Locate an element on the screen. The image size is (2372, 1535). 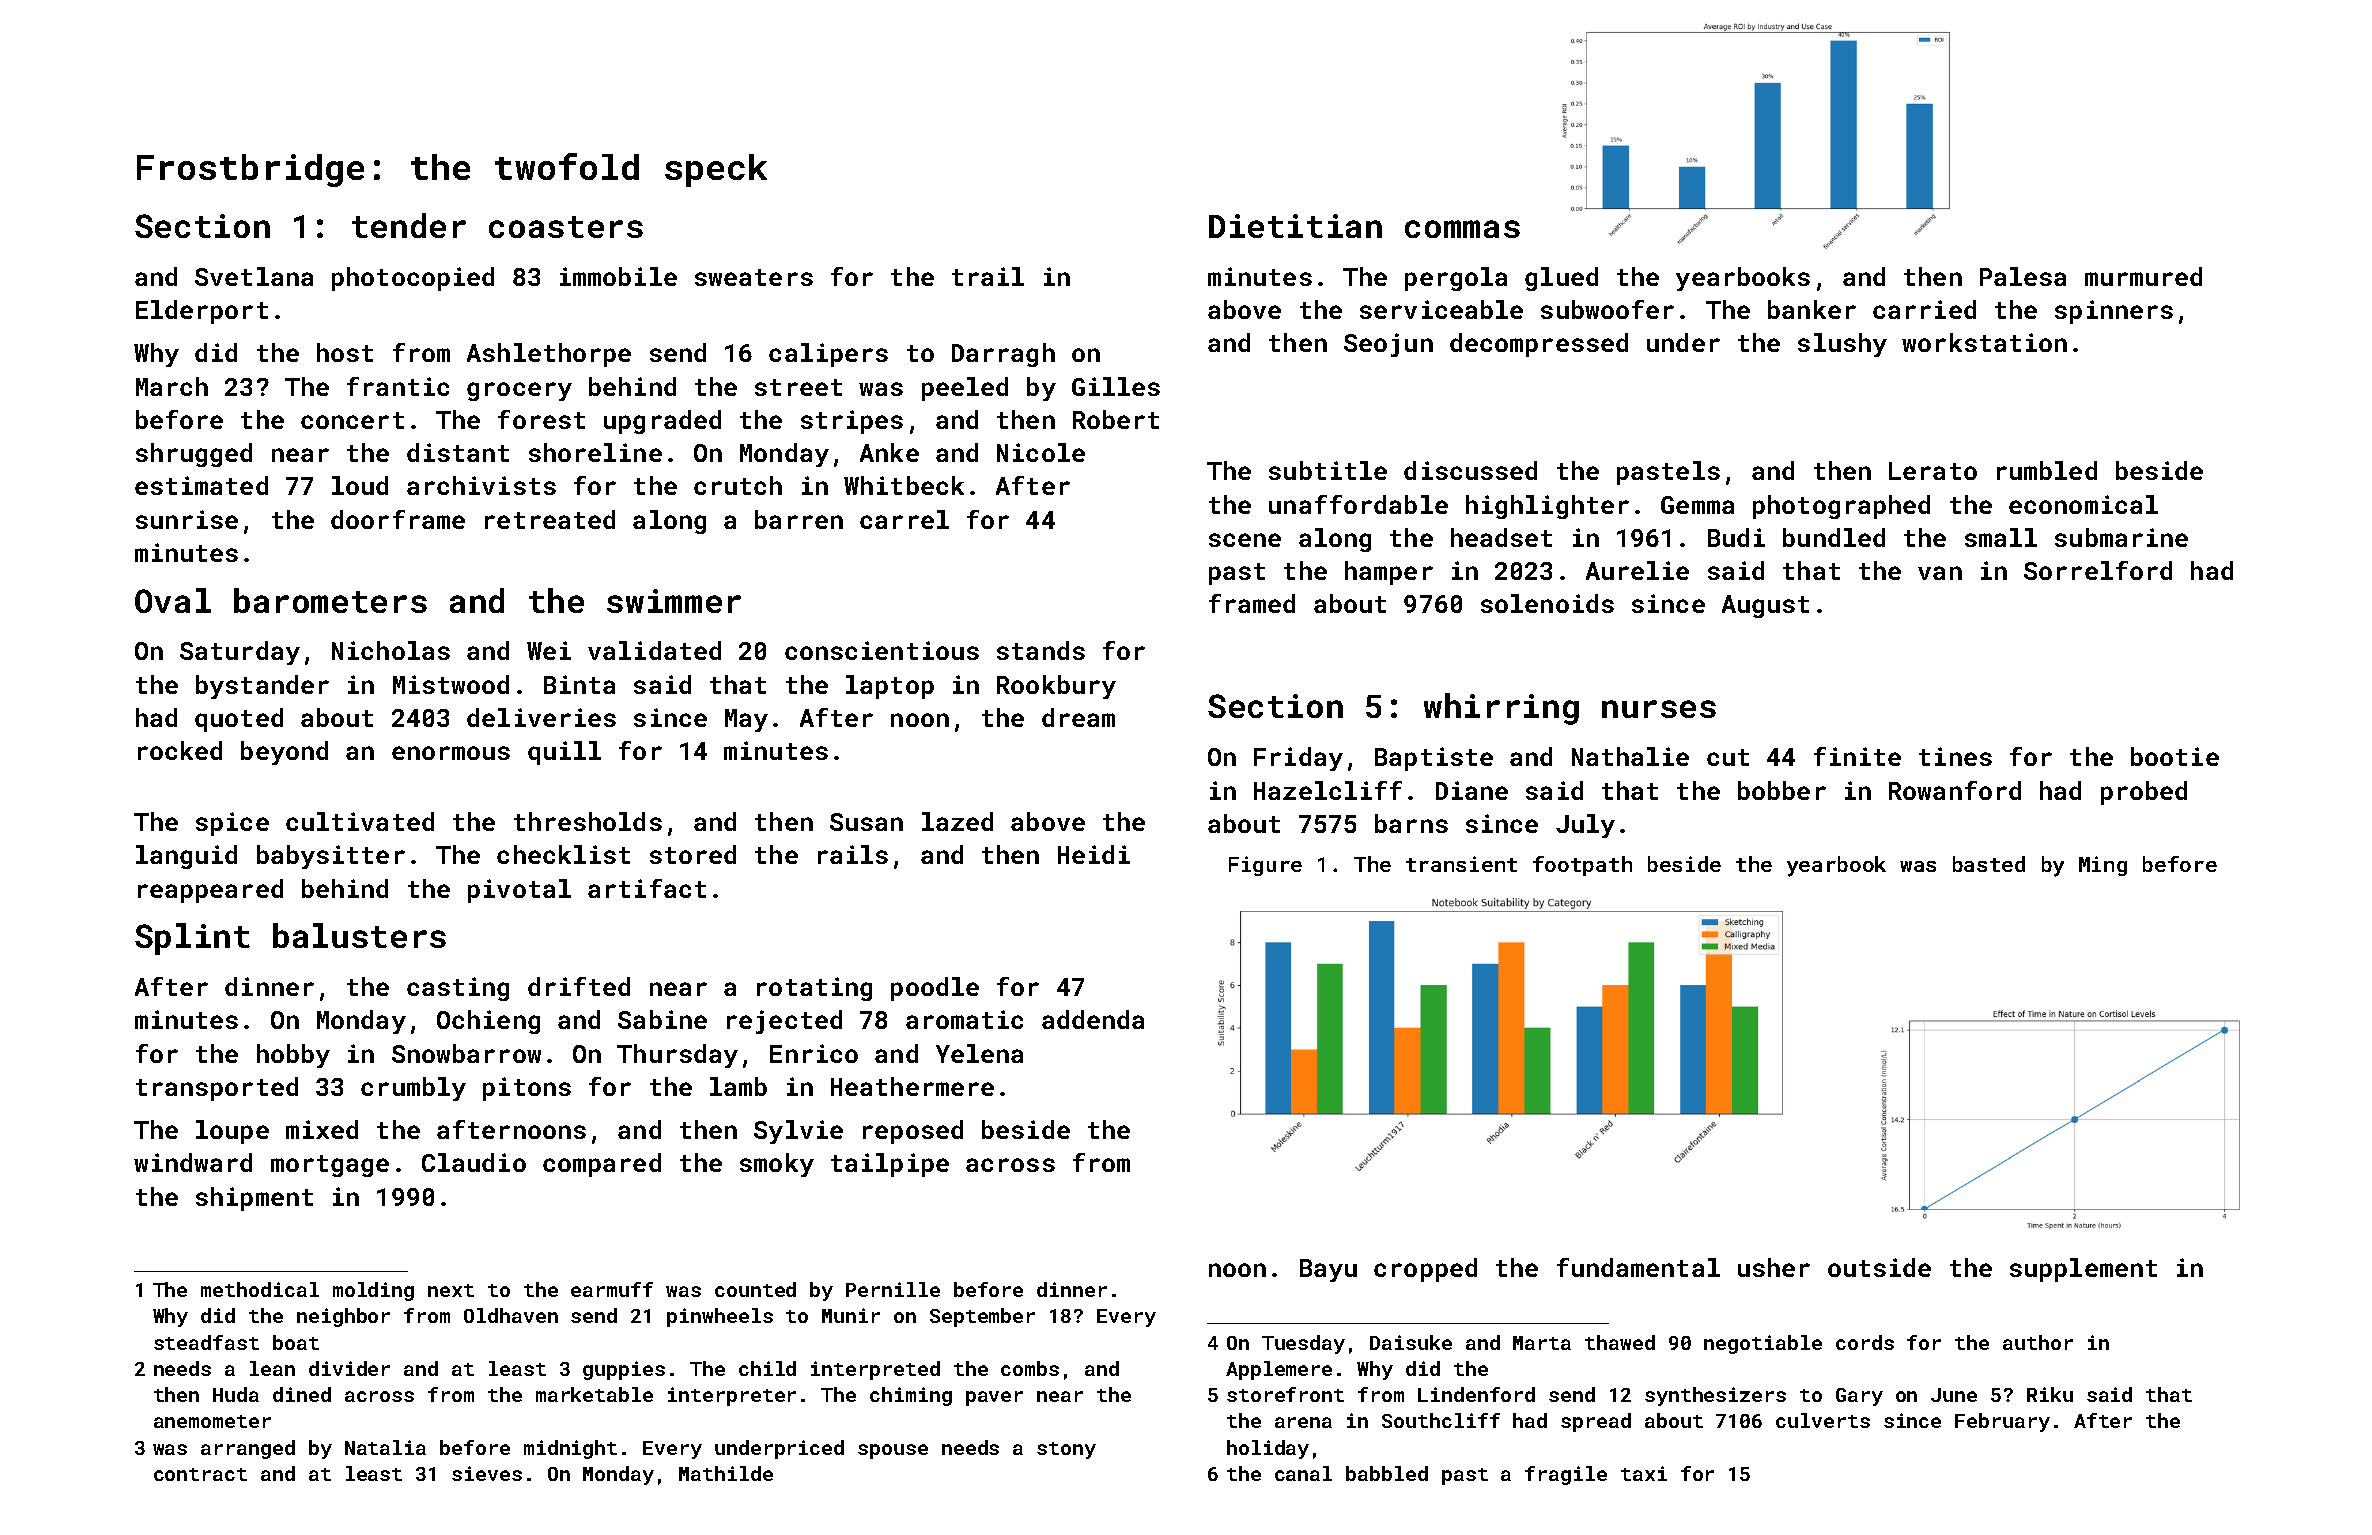
coasters is located at coordinates (566, 227).
